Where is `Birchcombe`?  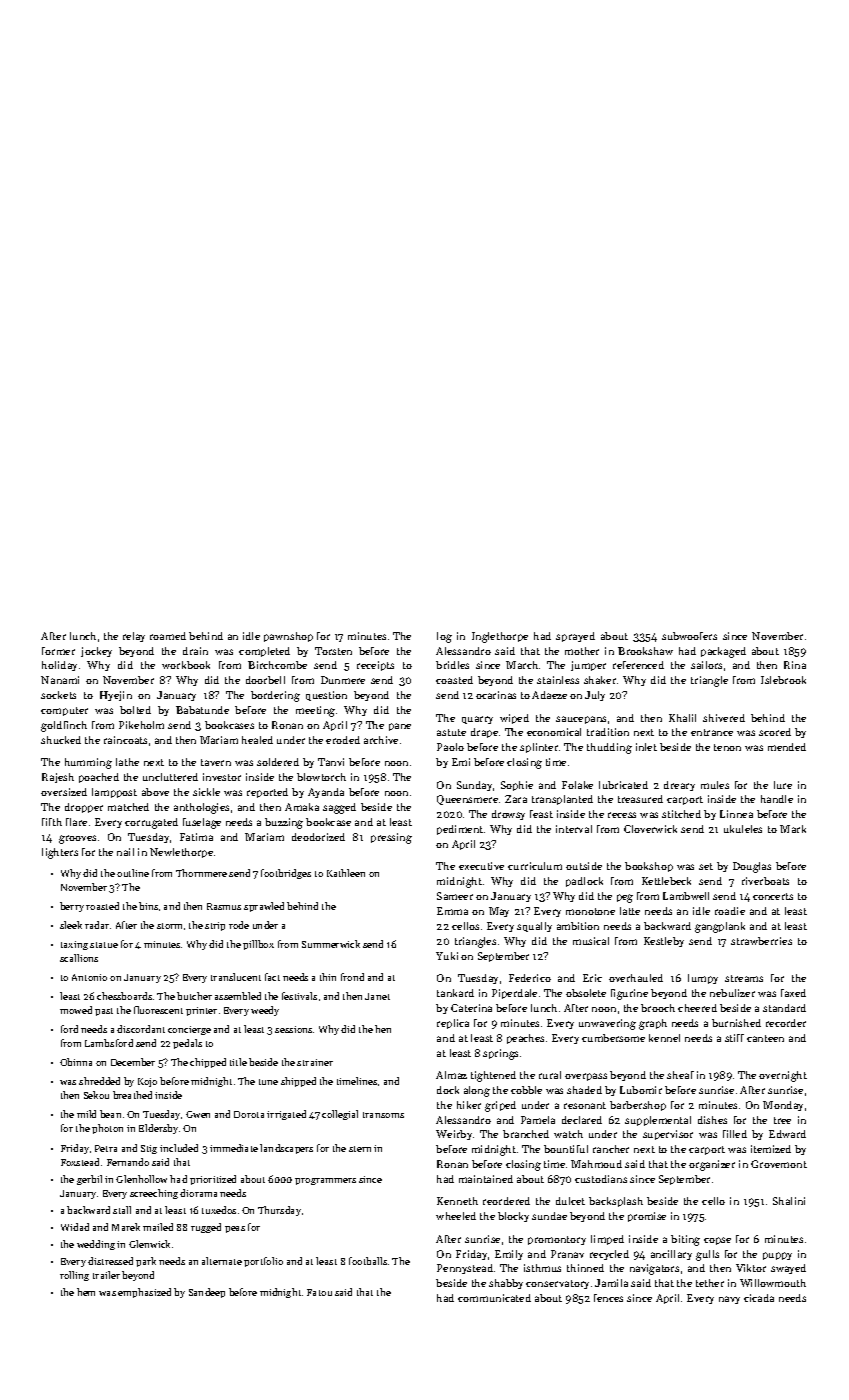 Birchcombe is located at coordinates (277, 665).
